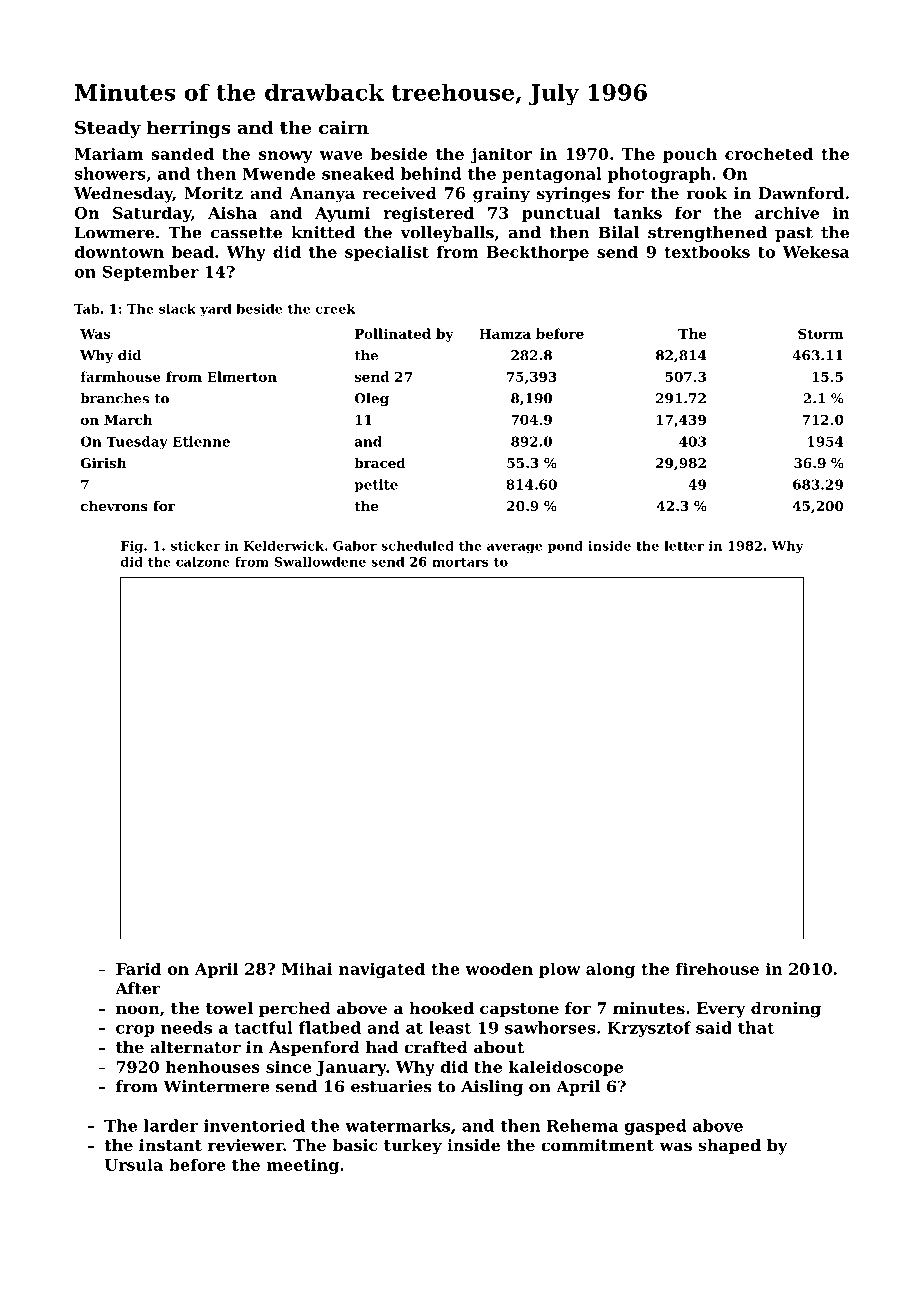  Describe the element at coordinates (501, 195) in the document. I see `grainy` at that location.
